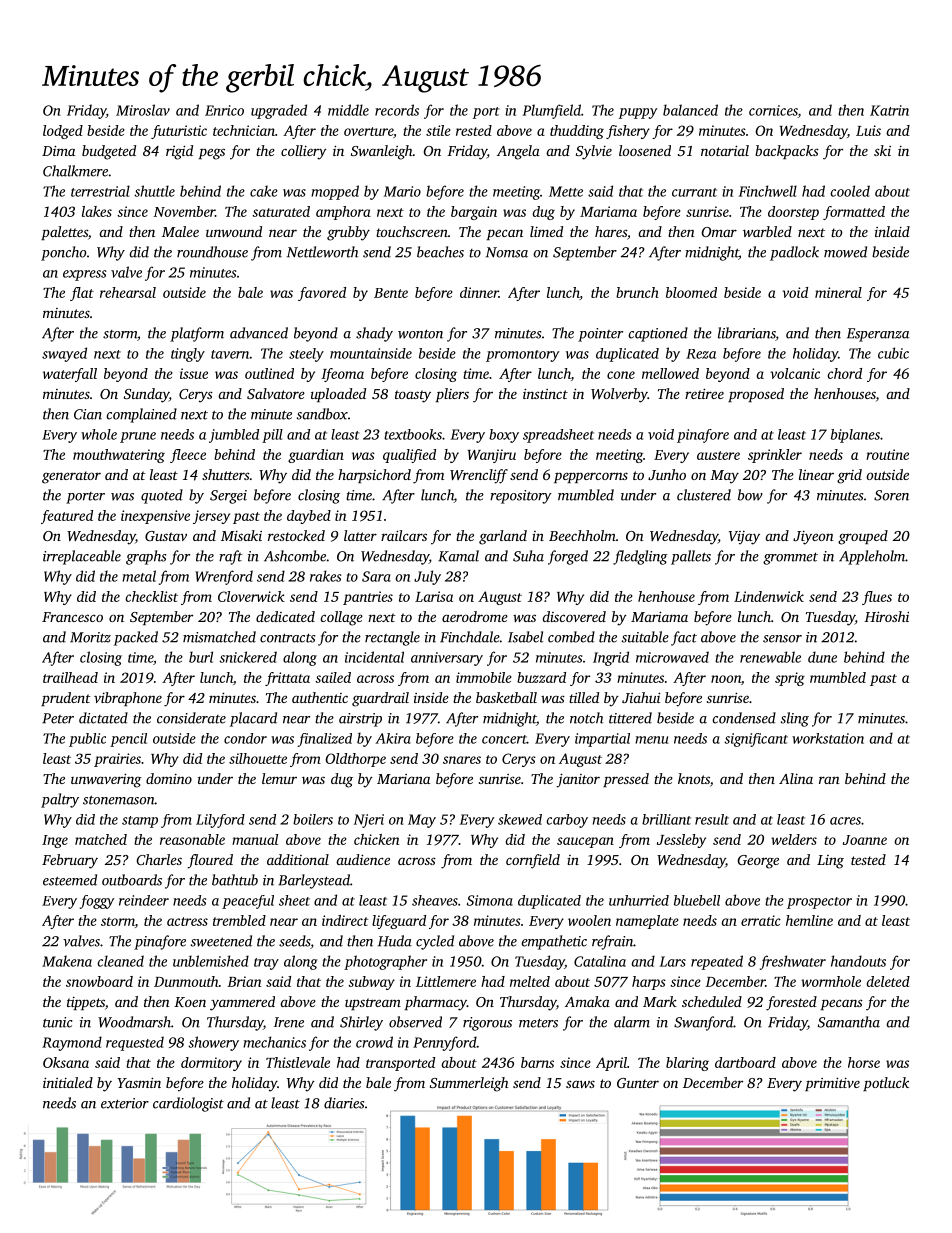 The width and height of the screenshot is (952, 1233). I want to click on Miroslav, so click(143, 110).
